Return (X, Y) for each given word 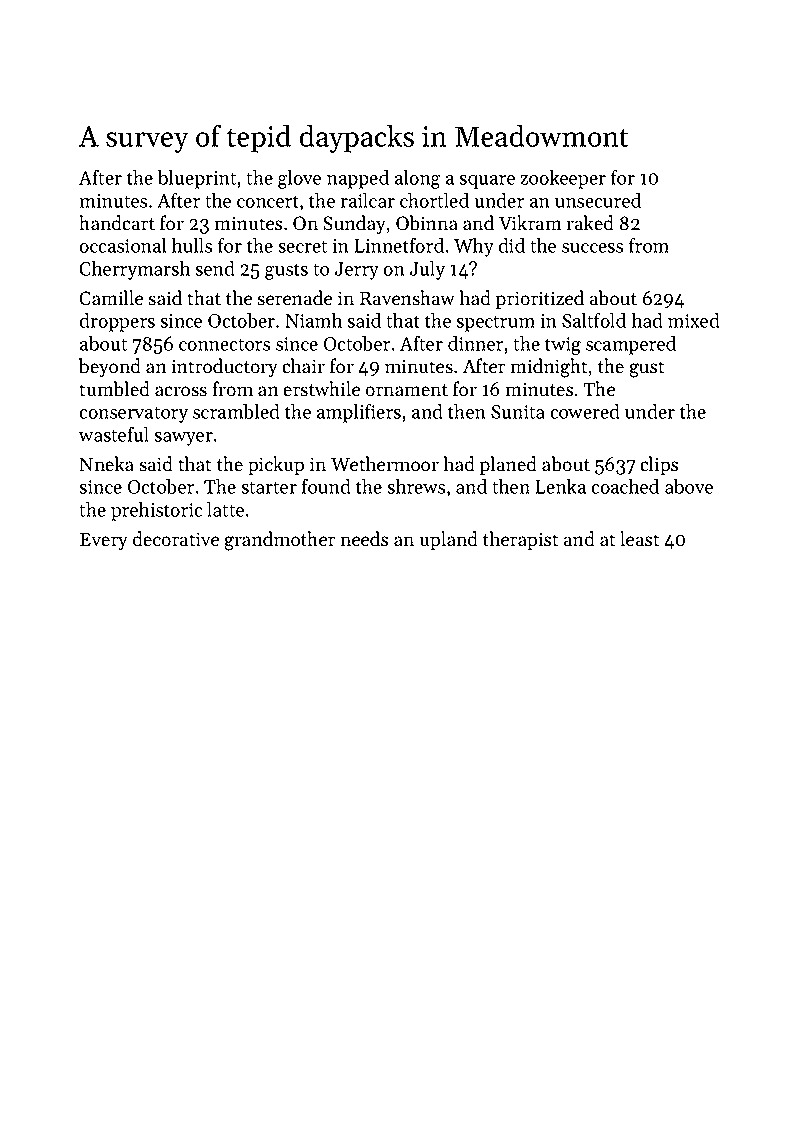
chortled (434, 200)
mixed (694, 320)
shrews (416, 486)
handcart (117, 223)
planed (508, 465)
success (592, 248)
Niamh (313, 320)
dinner (475, 343)
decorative (176, 539)
